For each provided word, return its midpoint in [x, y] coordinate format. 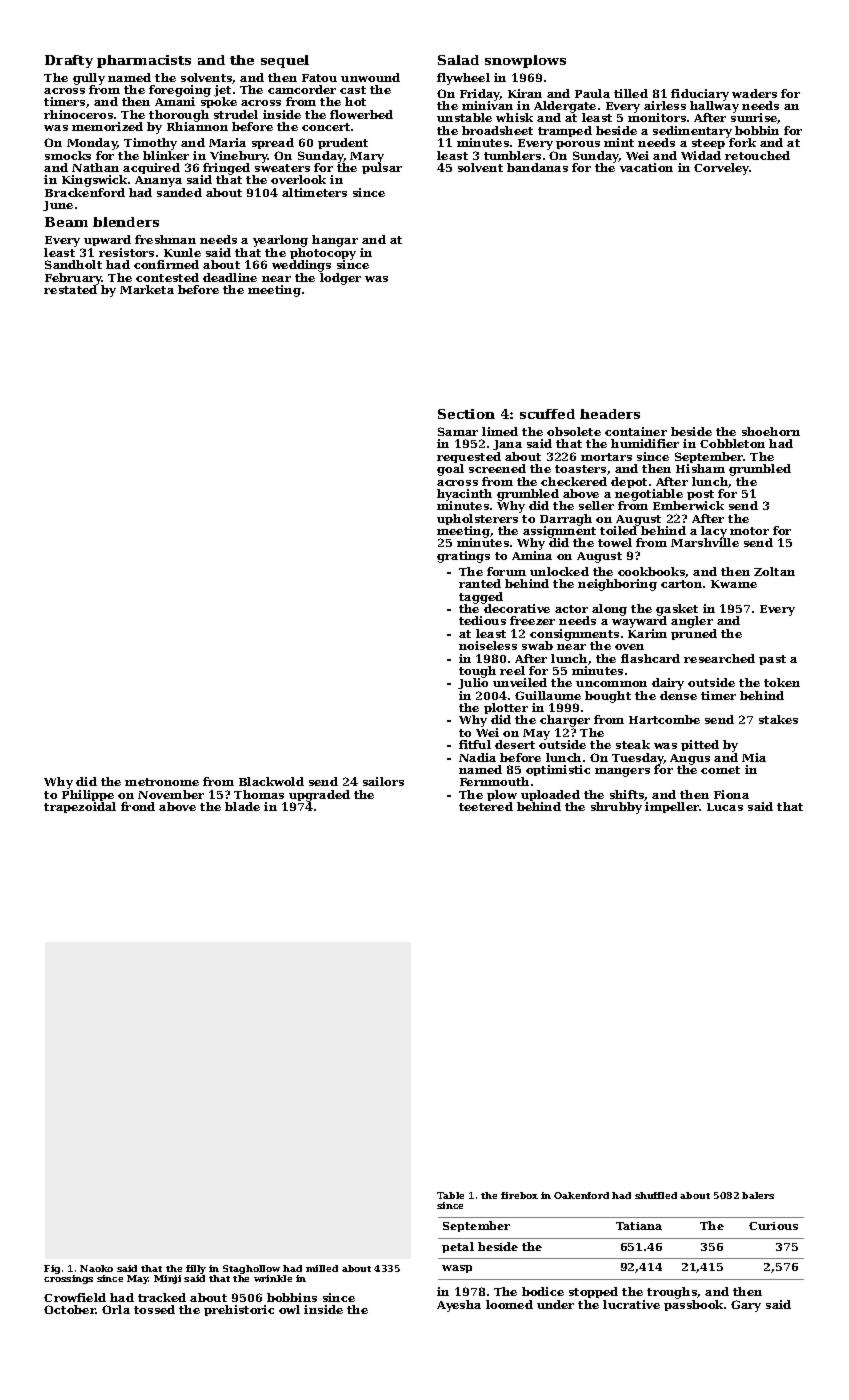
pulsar [382, 168]
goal [450, 470]
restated [70, 289]
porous [578, 145]
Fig [52, 1269]
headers [610, 414]
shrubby [616, 808]
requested [469, 457]
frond [138, 806]
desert [515, 744]
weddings [301, 266]
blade [242, 806]
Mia [754, 757]
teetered [486, 806]
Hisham [700, 468]
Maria [227, 142]
